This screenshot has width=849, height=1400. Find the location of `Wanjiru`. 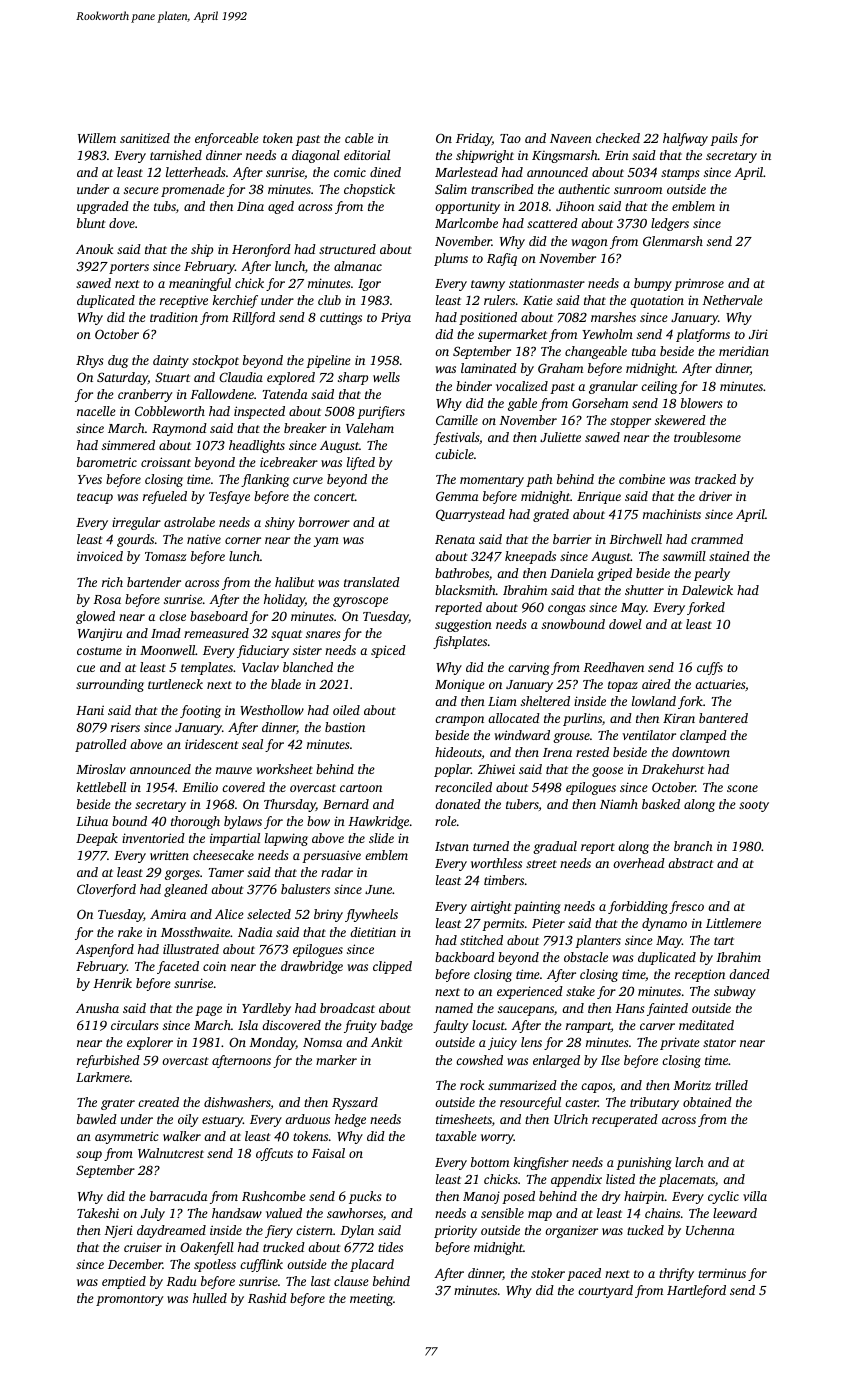

Wanjiru is located at coordinates (100, 634).
